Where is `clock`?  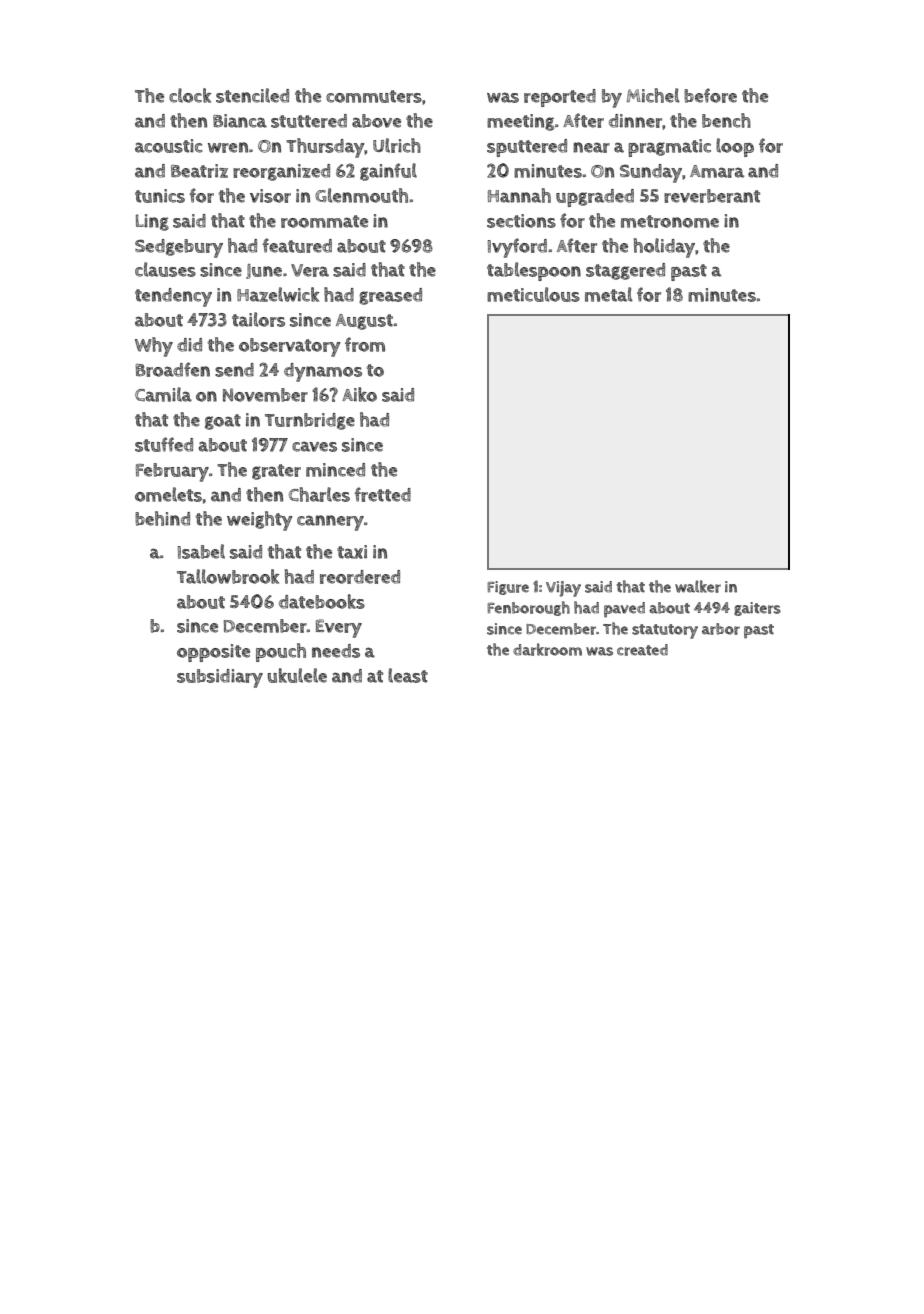 clock is located at coordinates (190, 95).
